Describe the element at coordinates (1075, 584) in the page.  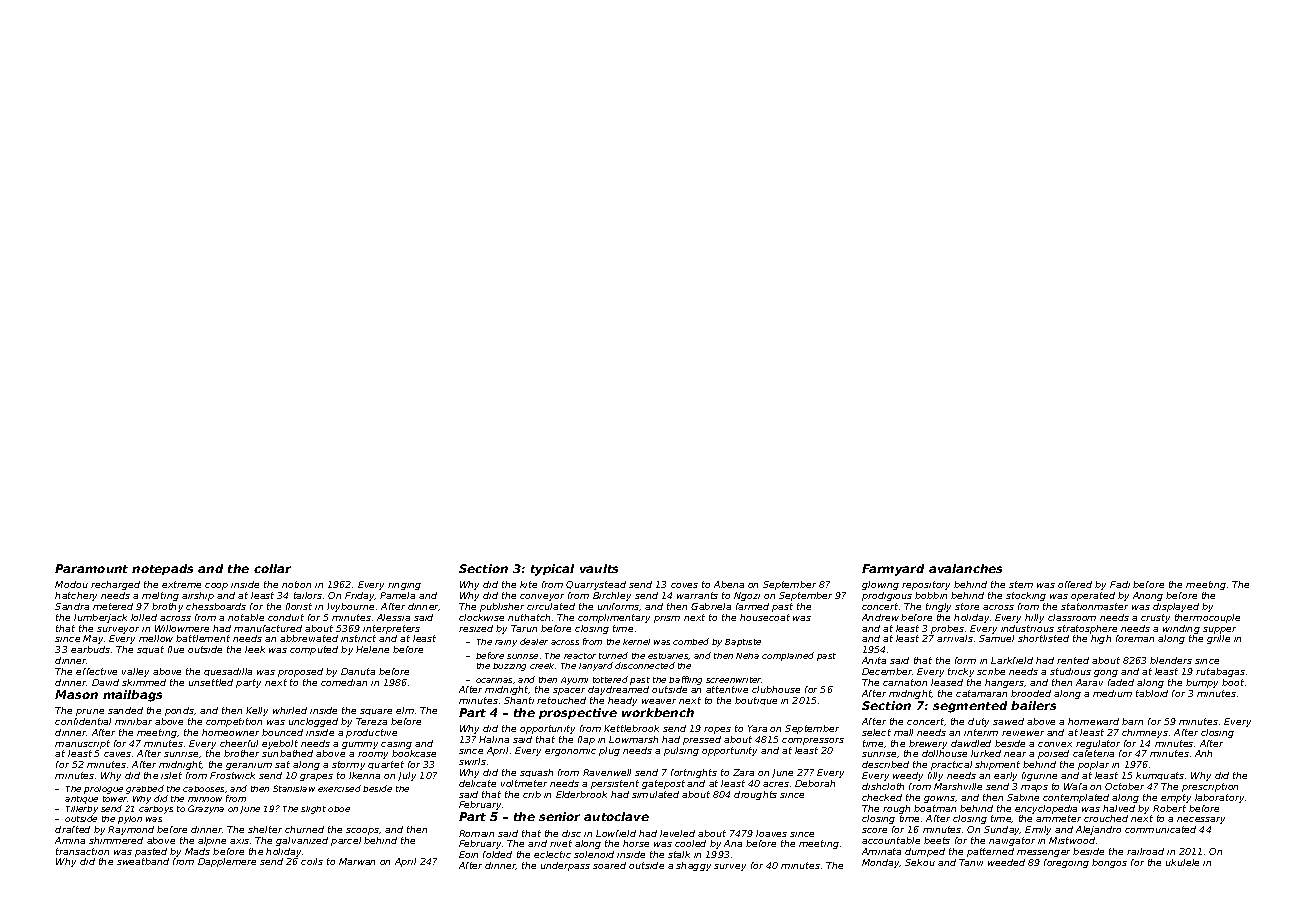
I see `offered` at that location.
